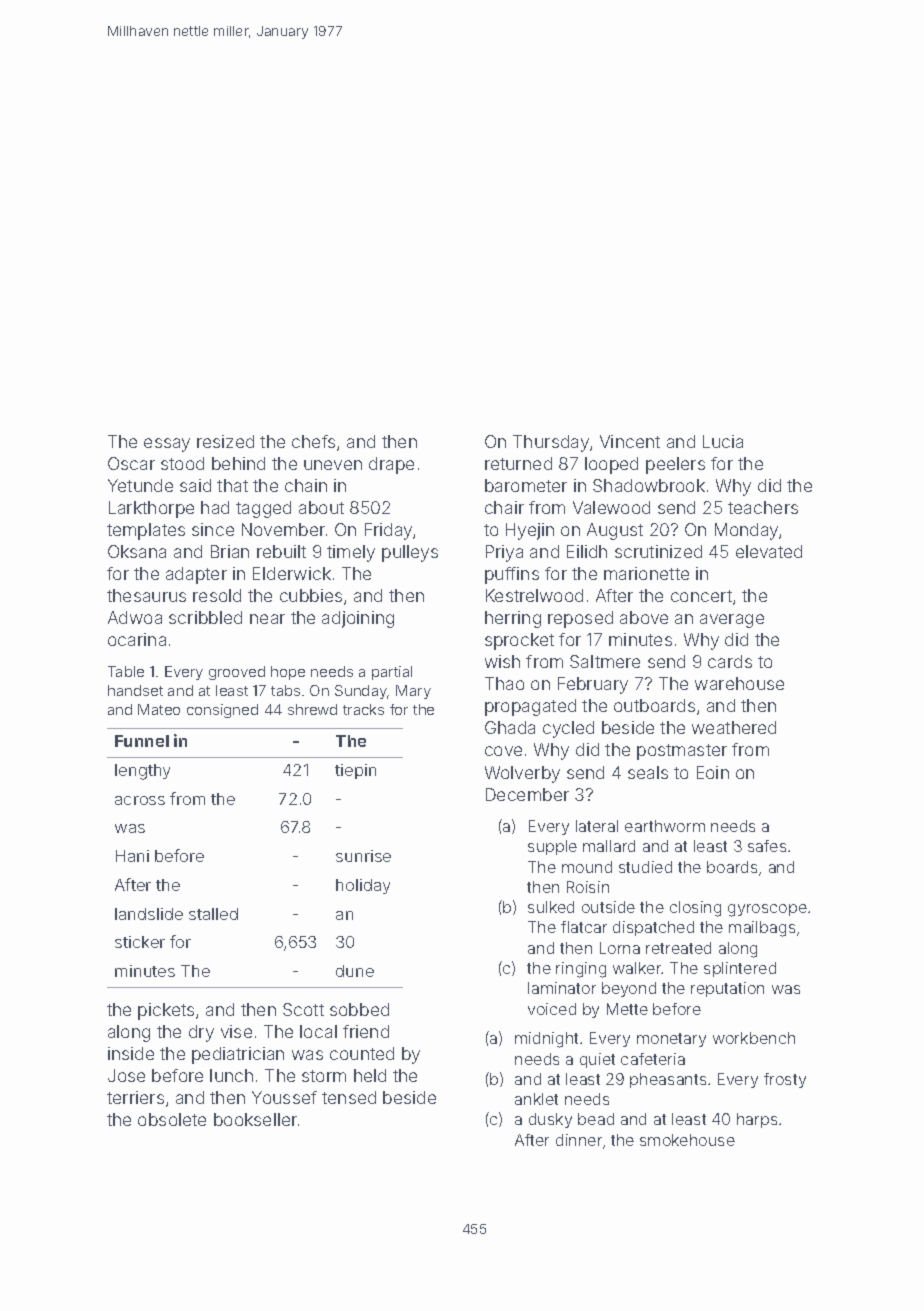  Describe the element at coordinates (255, 1119) in the screenshot. I see `bookseller` at that location.
